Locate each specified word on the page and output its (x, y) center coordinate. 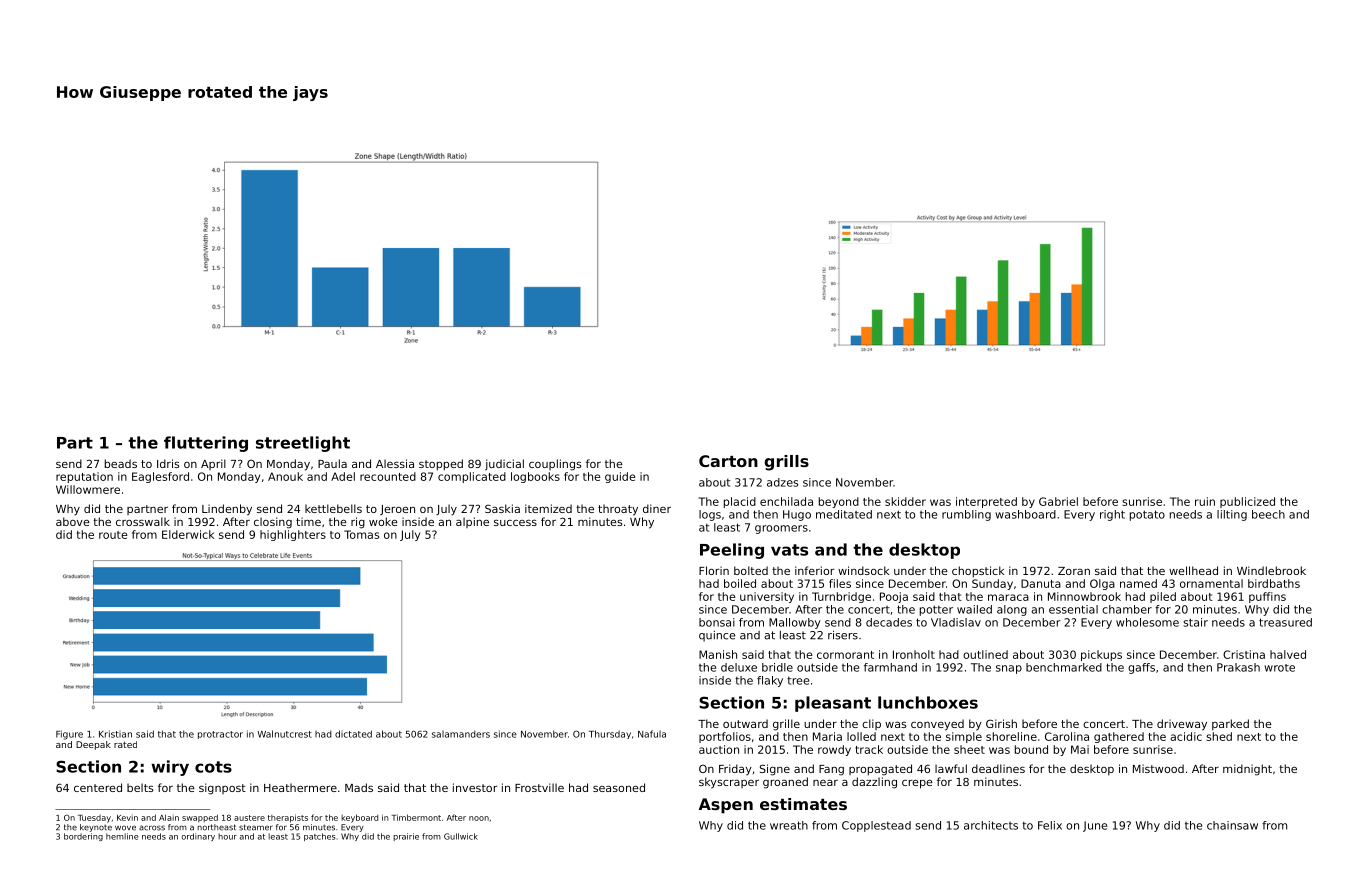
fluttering (206, 444)
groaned (785, 783)
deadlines (998, 768)
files (840, 583)
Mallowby (795, 623)
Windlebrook (1271, 570)
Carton (728, 461)
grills (786, 463)
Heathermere (300, 787)
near (825, 783)
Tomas (361, 534)
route (113, 535)
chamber (1127, 609)
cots (213, 767)
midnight (1247, 770)
